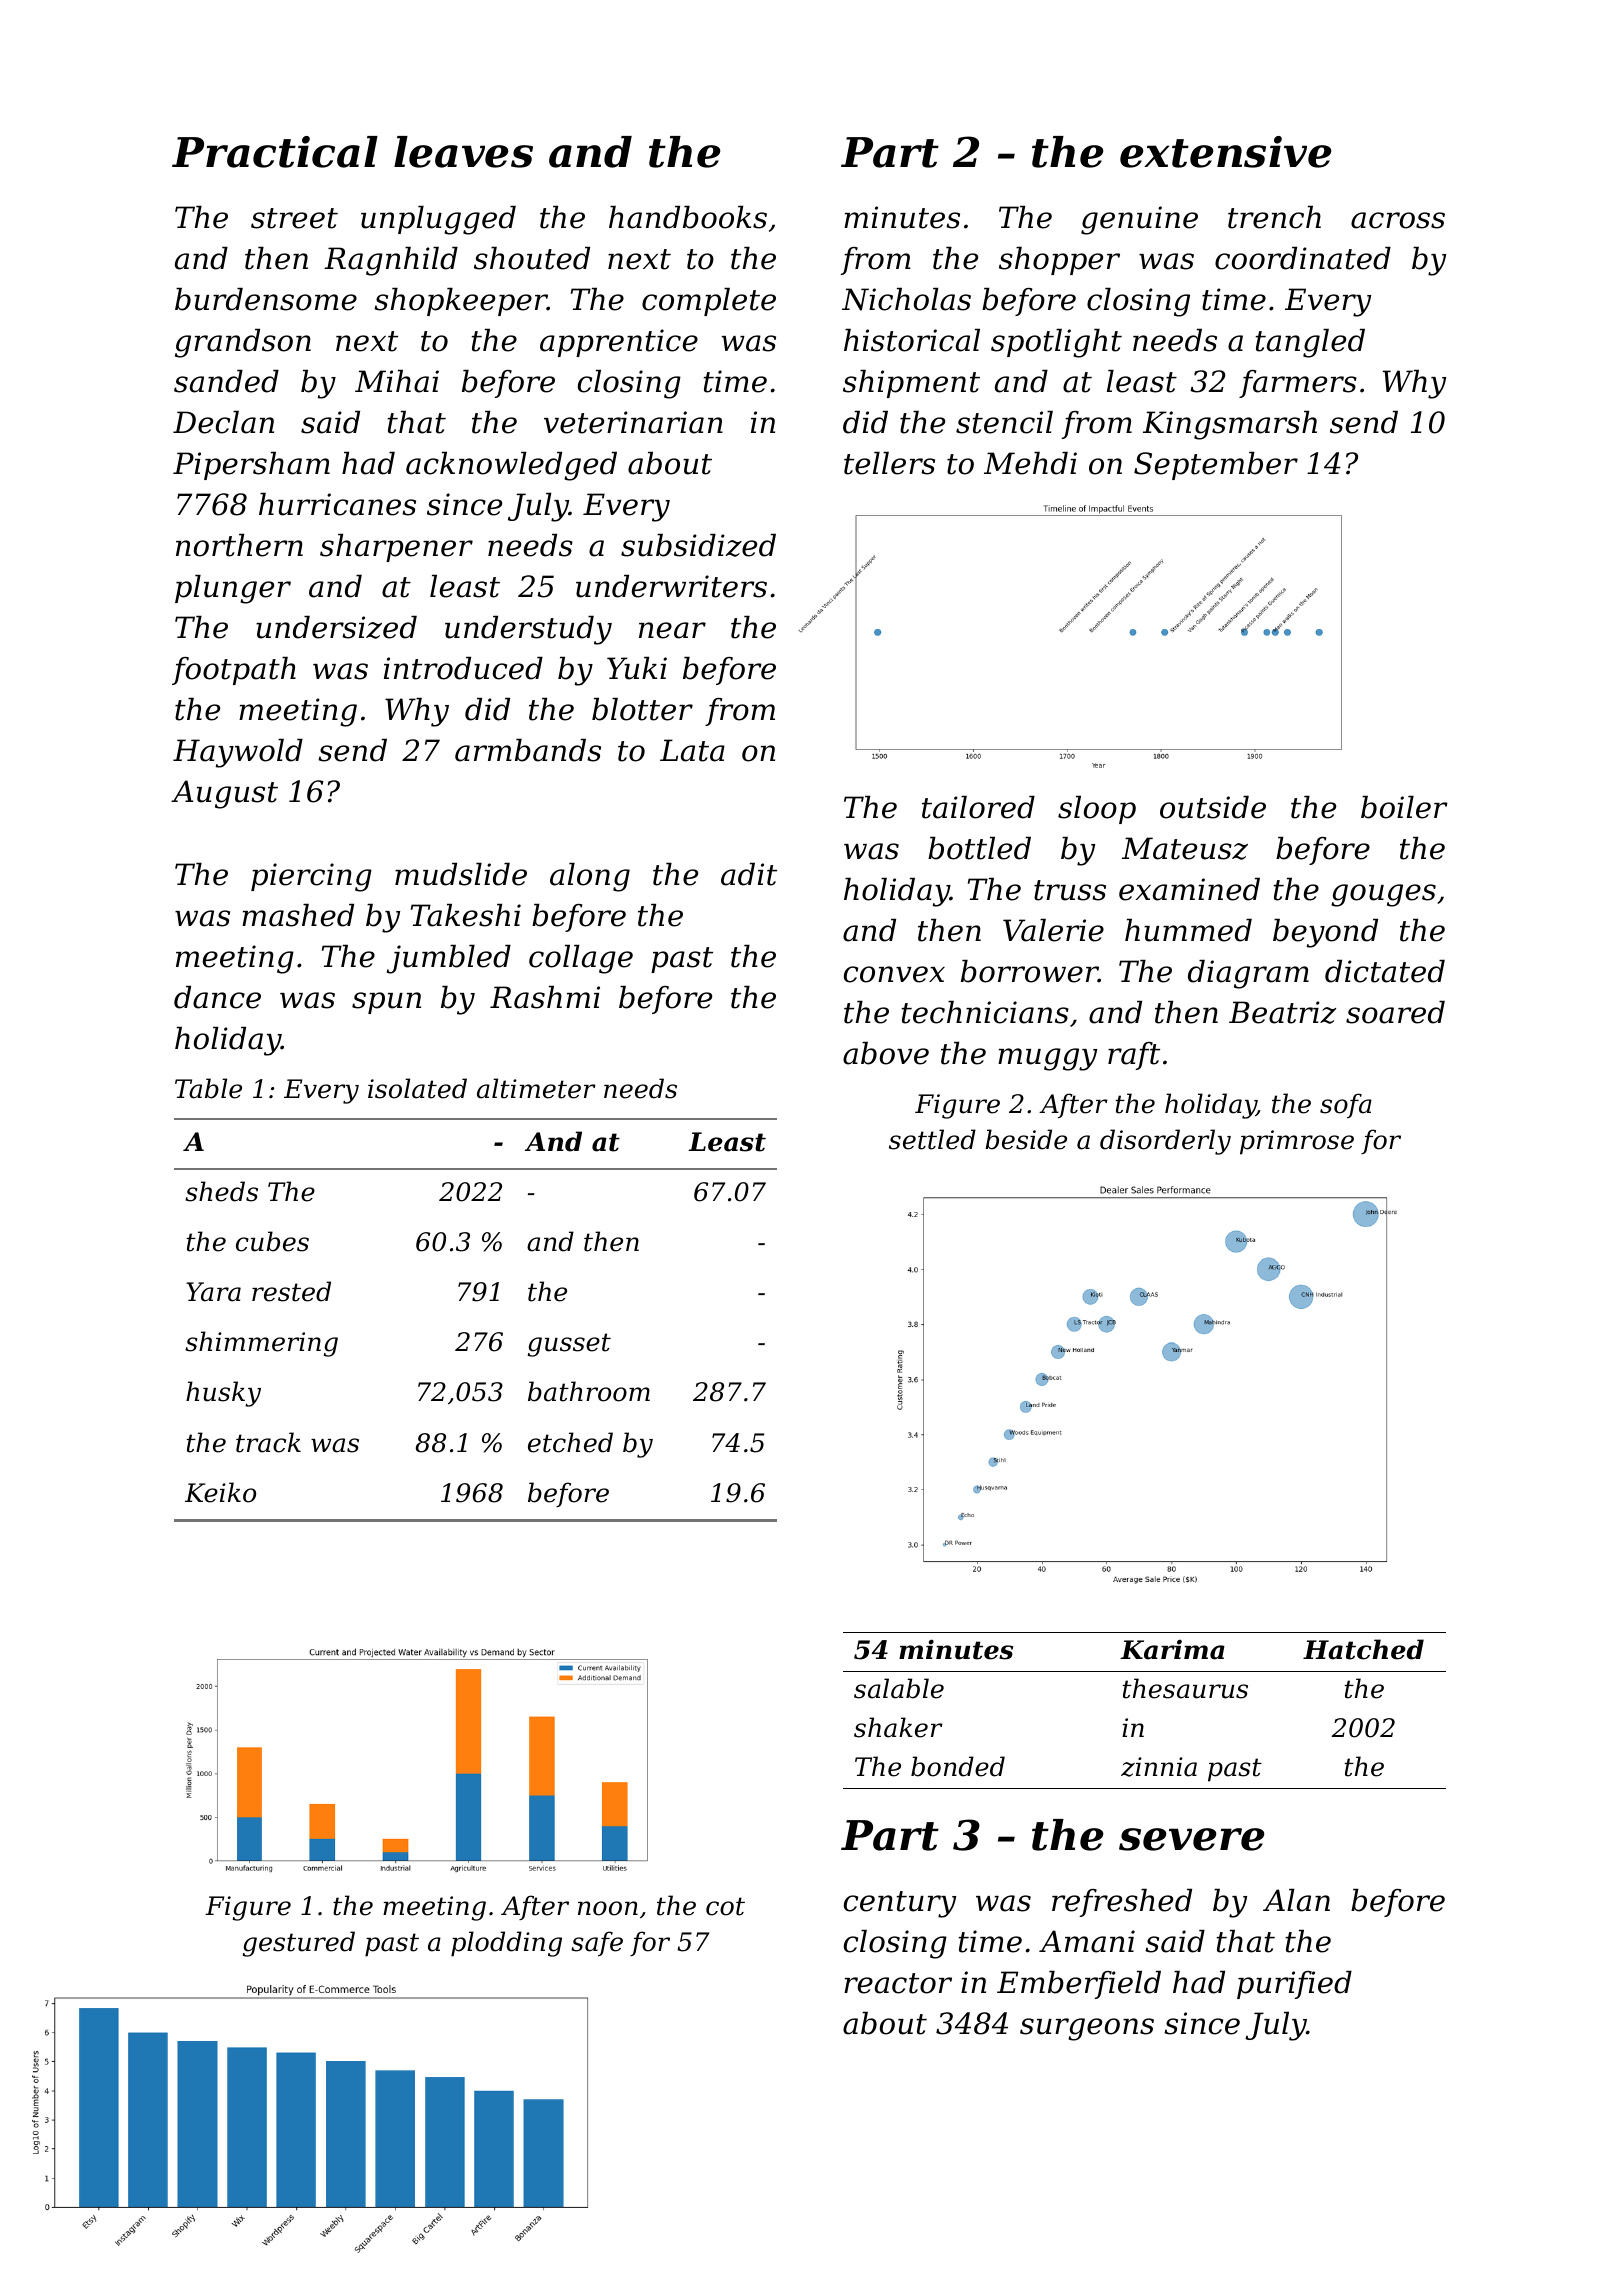  What do you see at coordinates (597, 1944) in the document?
I see `safe` at bounding box center [597, 1944].
